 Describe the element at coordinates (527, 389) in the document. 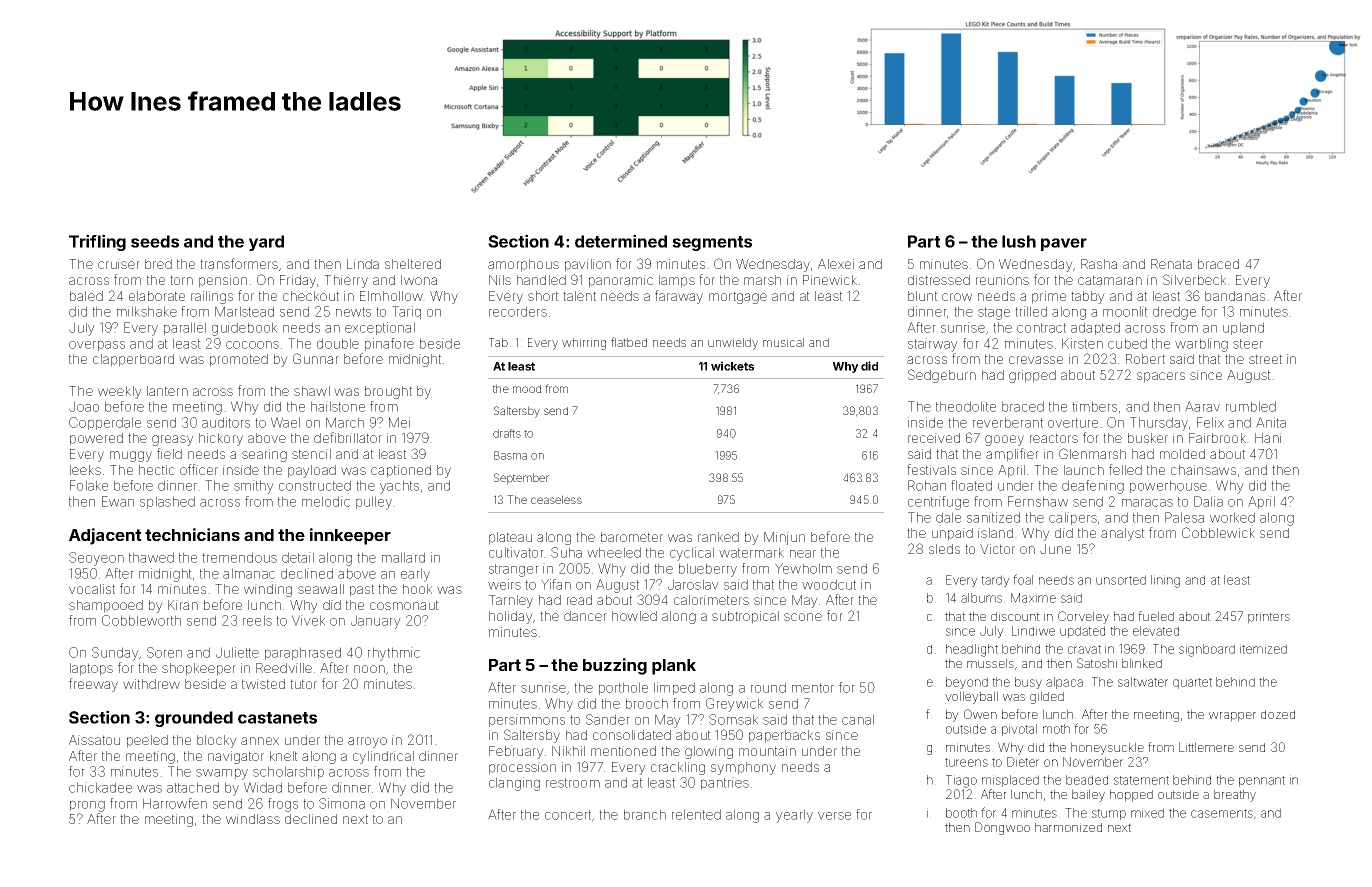

I see `mood` at that location.
